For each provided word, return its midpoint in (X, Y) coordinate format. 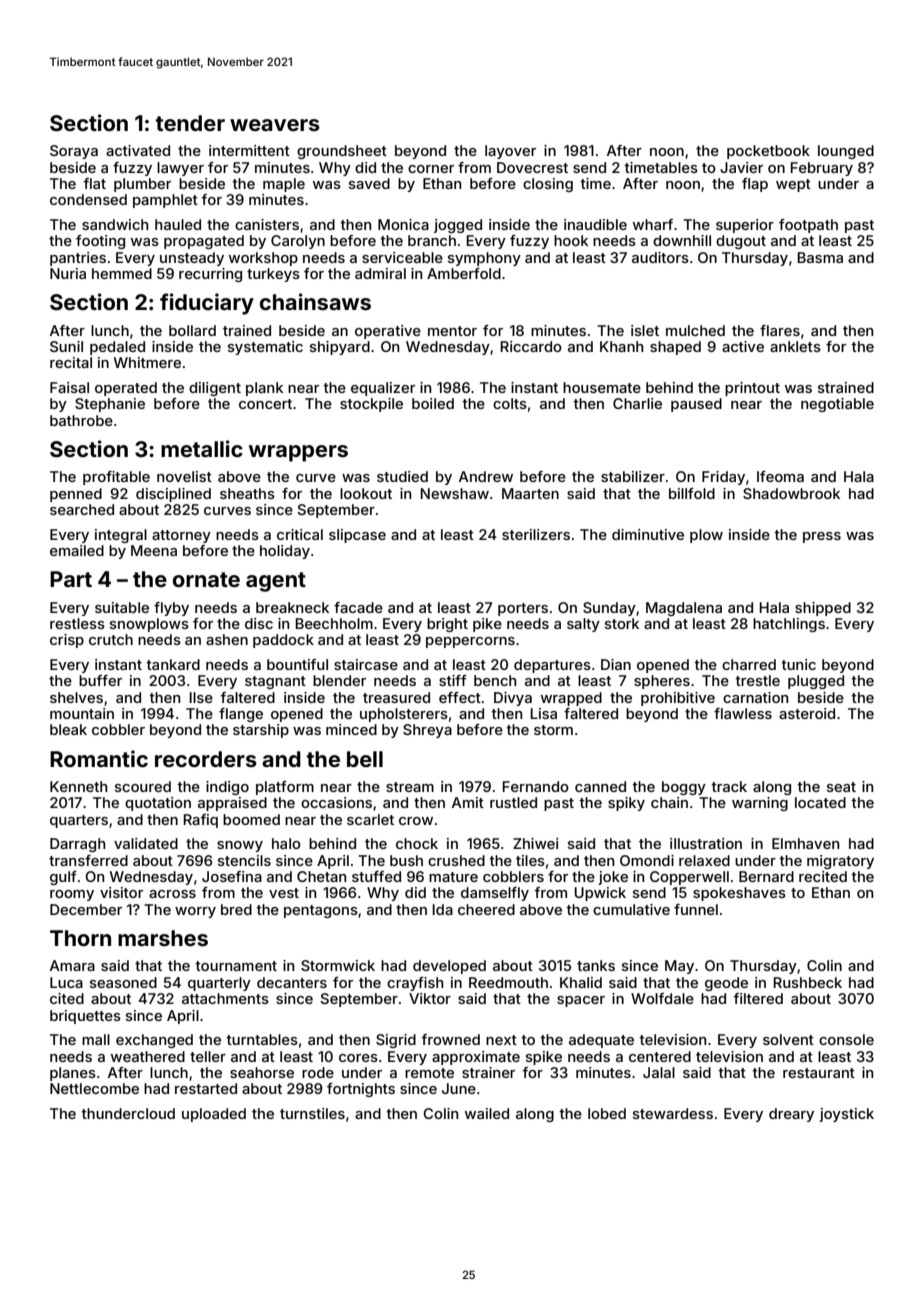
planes (73, 1074)
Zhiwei (535, 843)
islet (645, 330)
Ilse (201, 697)
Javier (741, 167)
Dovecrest (532, 167)
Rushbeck (808, 982)
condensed (88, 199)
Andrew (486, 476)
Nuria (68, 273)
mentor (452, 331)
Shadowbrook (791, 493)
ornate (206, 579)
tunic (798, 664)
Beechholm (334, 623)
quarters (79, 821)
